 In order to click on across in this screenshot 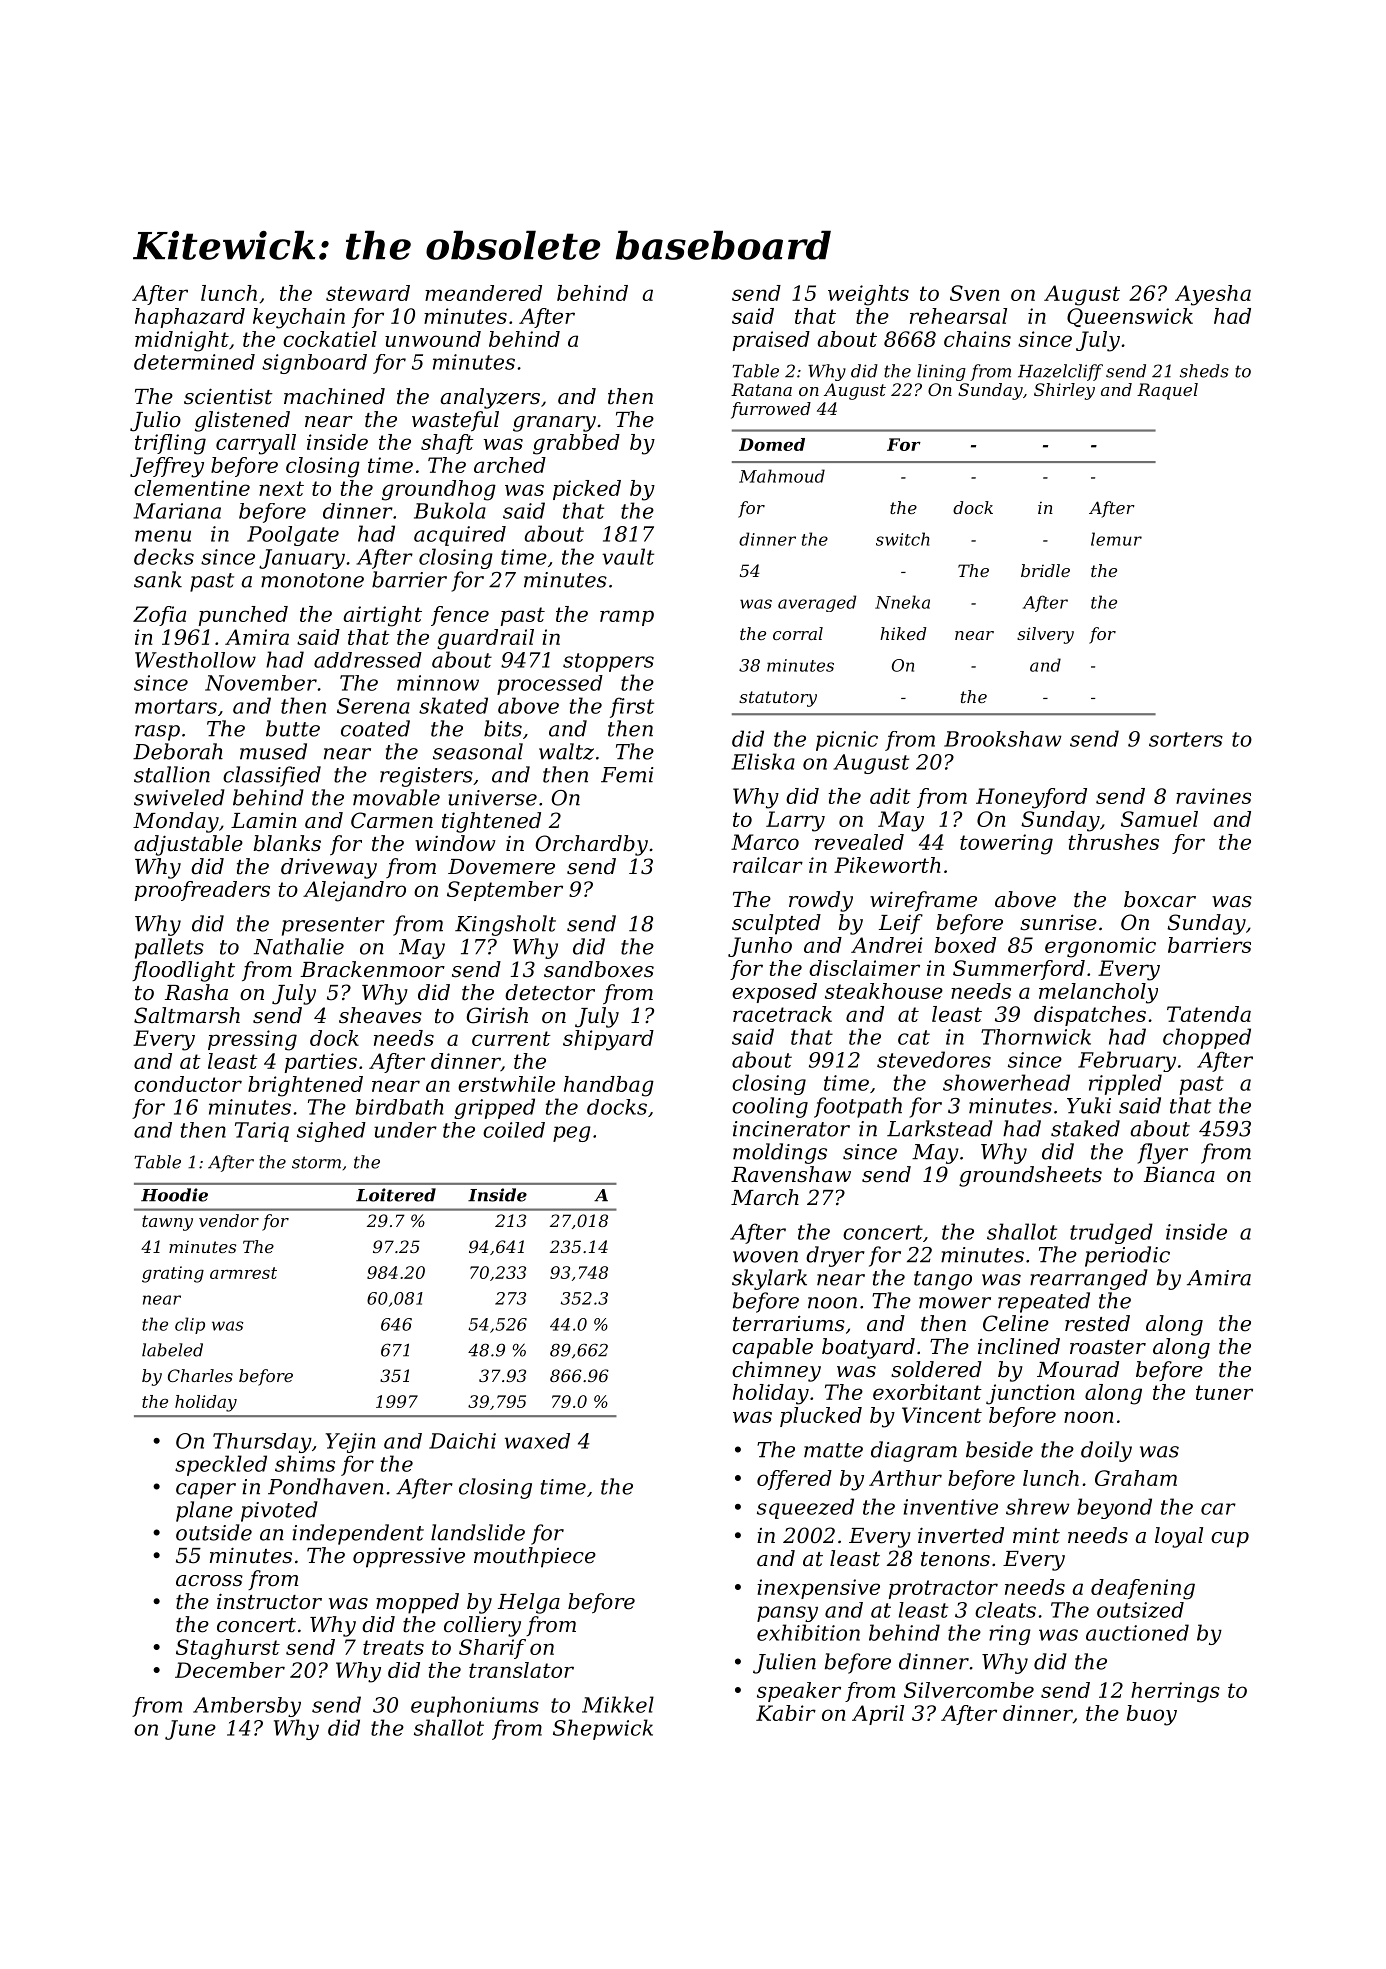, I will do `click(209, 1581)`.
